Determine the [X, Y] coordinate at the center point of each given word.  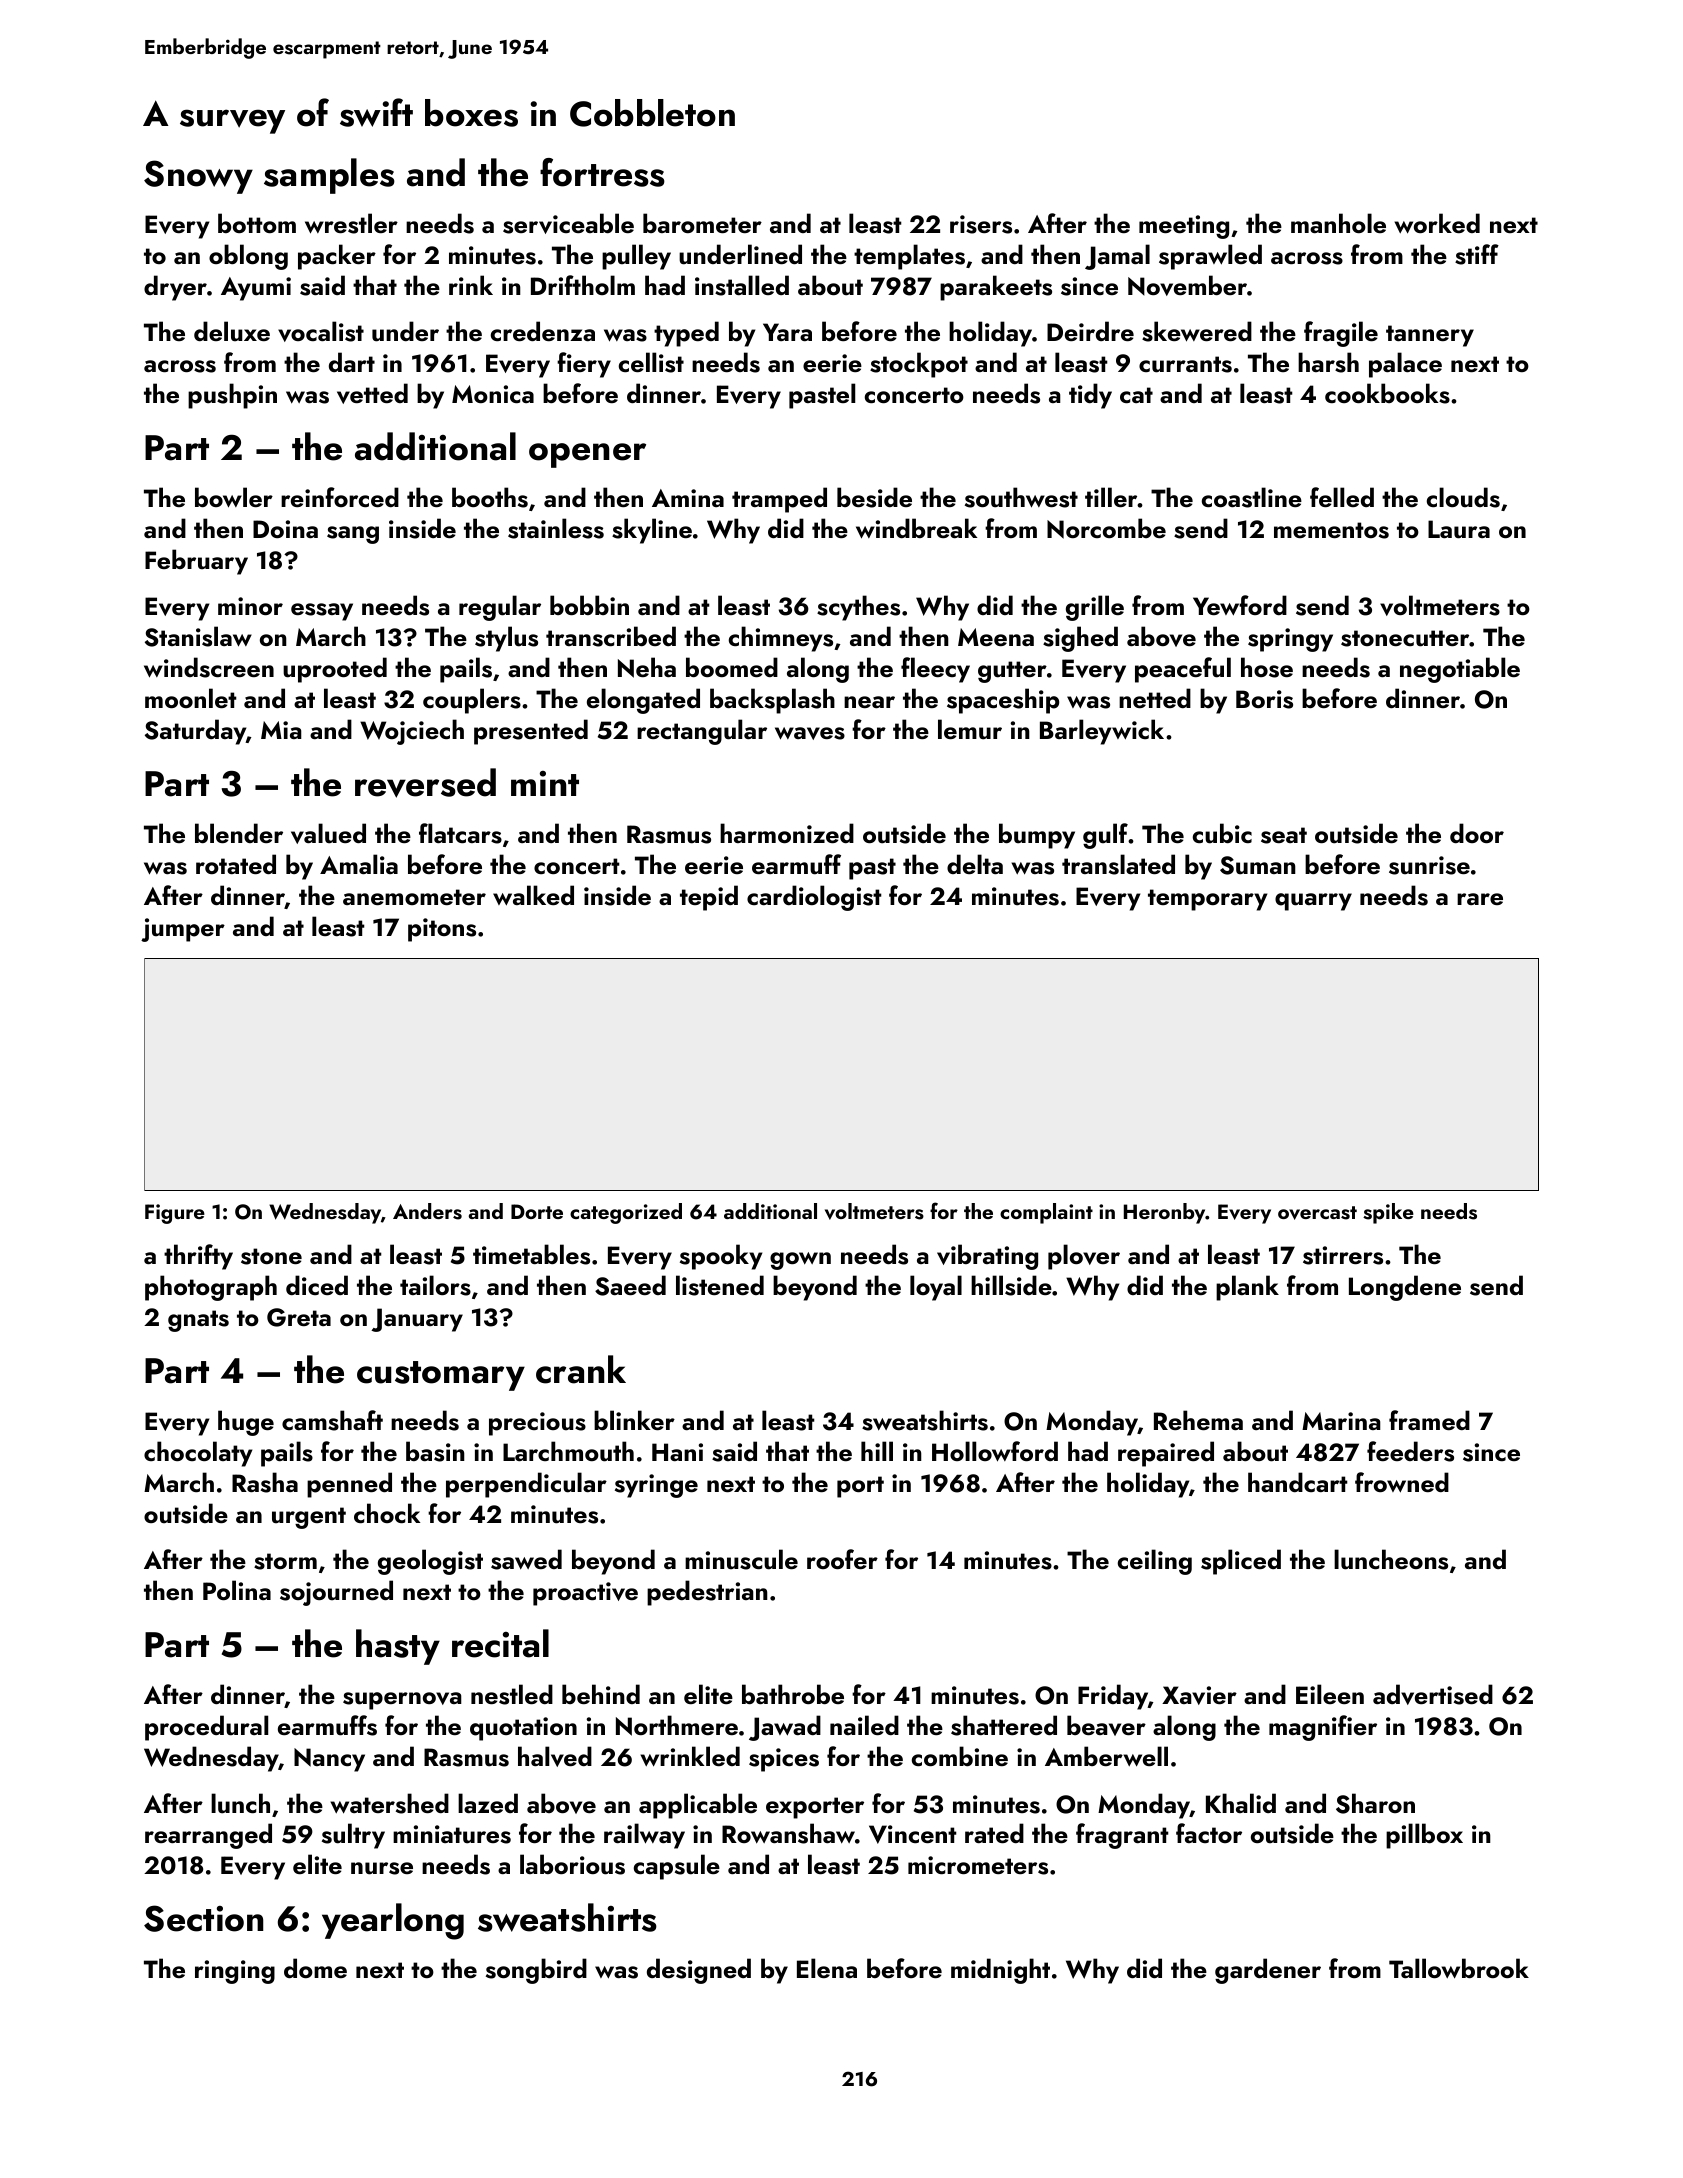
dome [315, 1968]
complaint [1046, 1213]
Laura [1459, 529]
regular [500, 608]
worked [1437, 223]
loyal [936, 1288]
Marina [1341, 1421]
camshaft [332, 1420]
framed [1429, 1420]
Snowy [198, 177]
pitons [442, 930]
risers [981, 224]
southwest [1021, 497]
